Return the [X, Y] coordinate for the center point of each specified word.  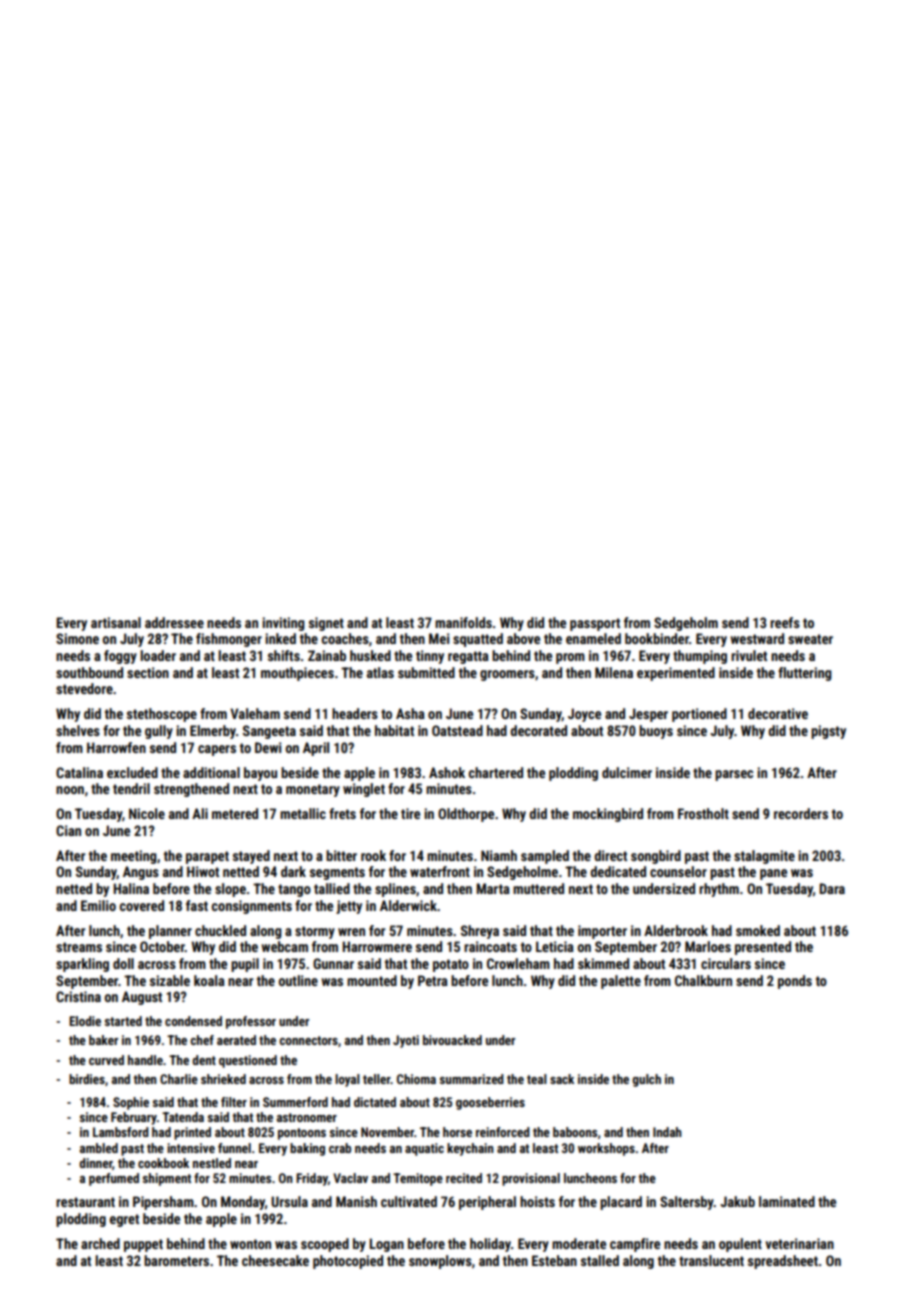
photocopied [348, 1262]
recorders [801, 813]
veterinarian [799, 1243]
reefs [785, 622]
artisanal [116, 622]
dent [204, 1060]
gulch [646, 1080]
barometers [176, 1260]
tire [410, 813]
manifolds [463, 622]
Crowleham [518, 963]
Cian [68, 830]
